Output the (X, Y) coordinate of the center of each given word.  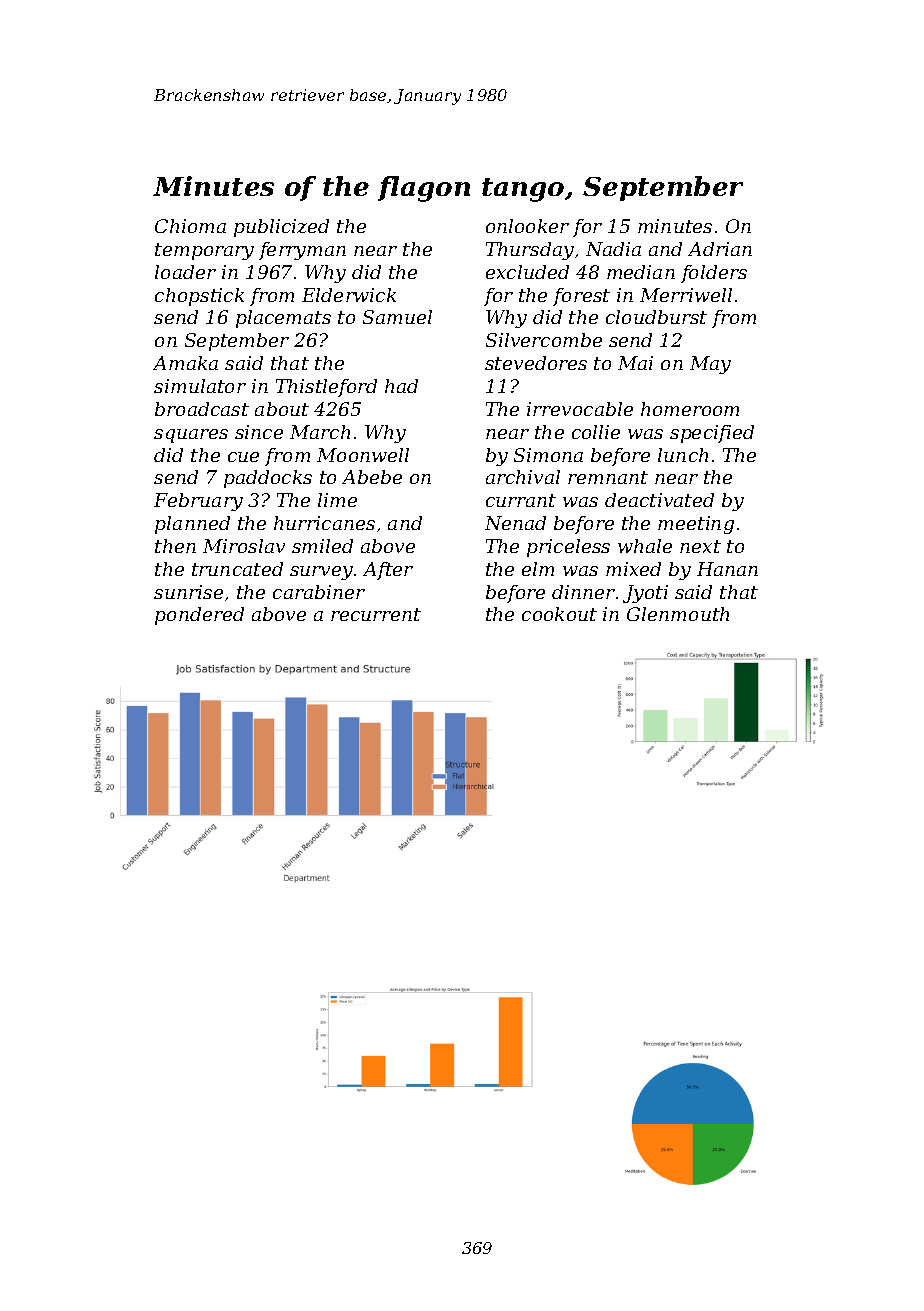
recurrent (376, 614)
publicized (281, 228)
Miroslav (244, 546)
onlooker (527, 226)
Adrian (720, 249)
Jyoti (645, 594)
